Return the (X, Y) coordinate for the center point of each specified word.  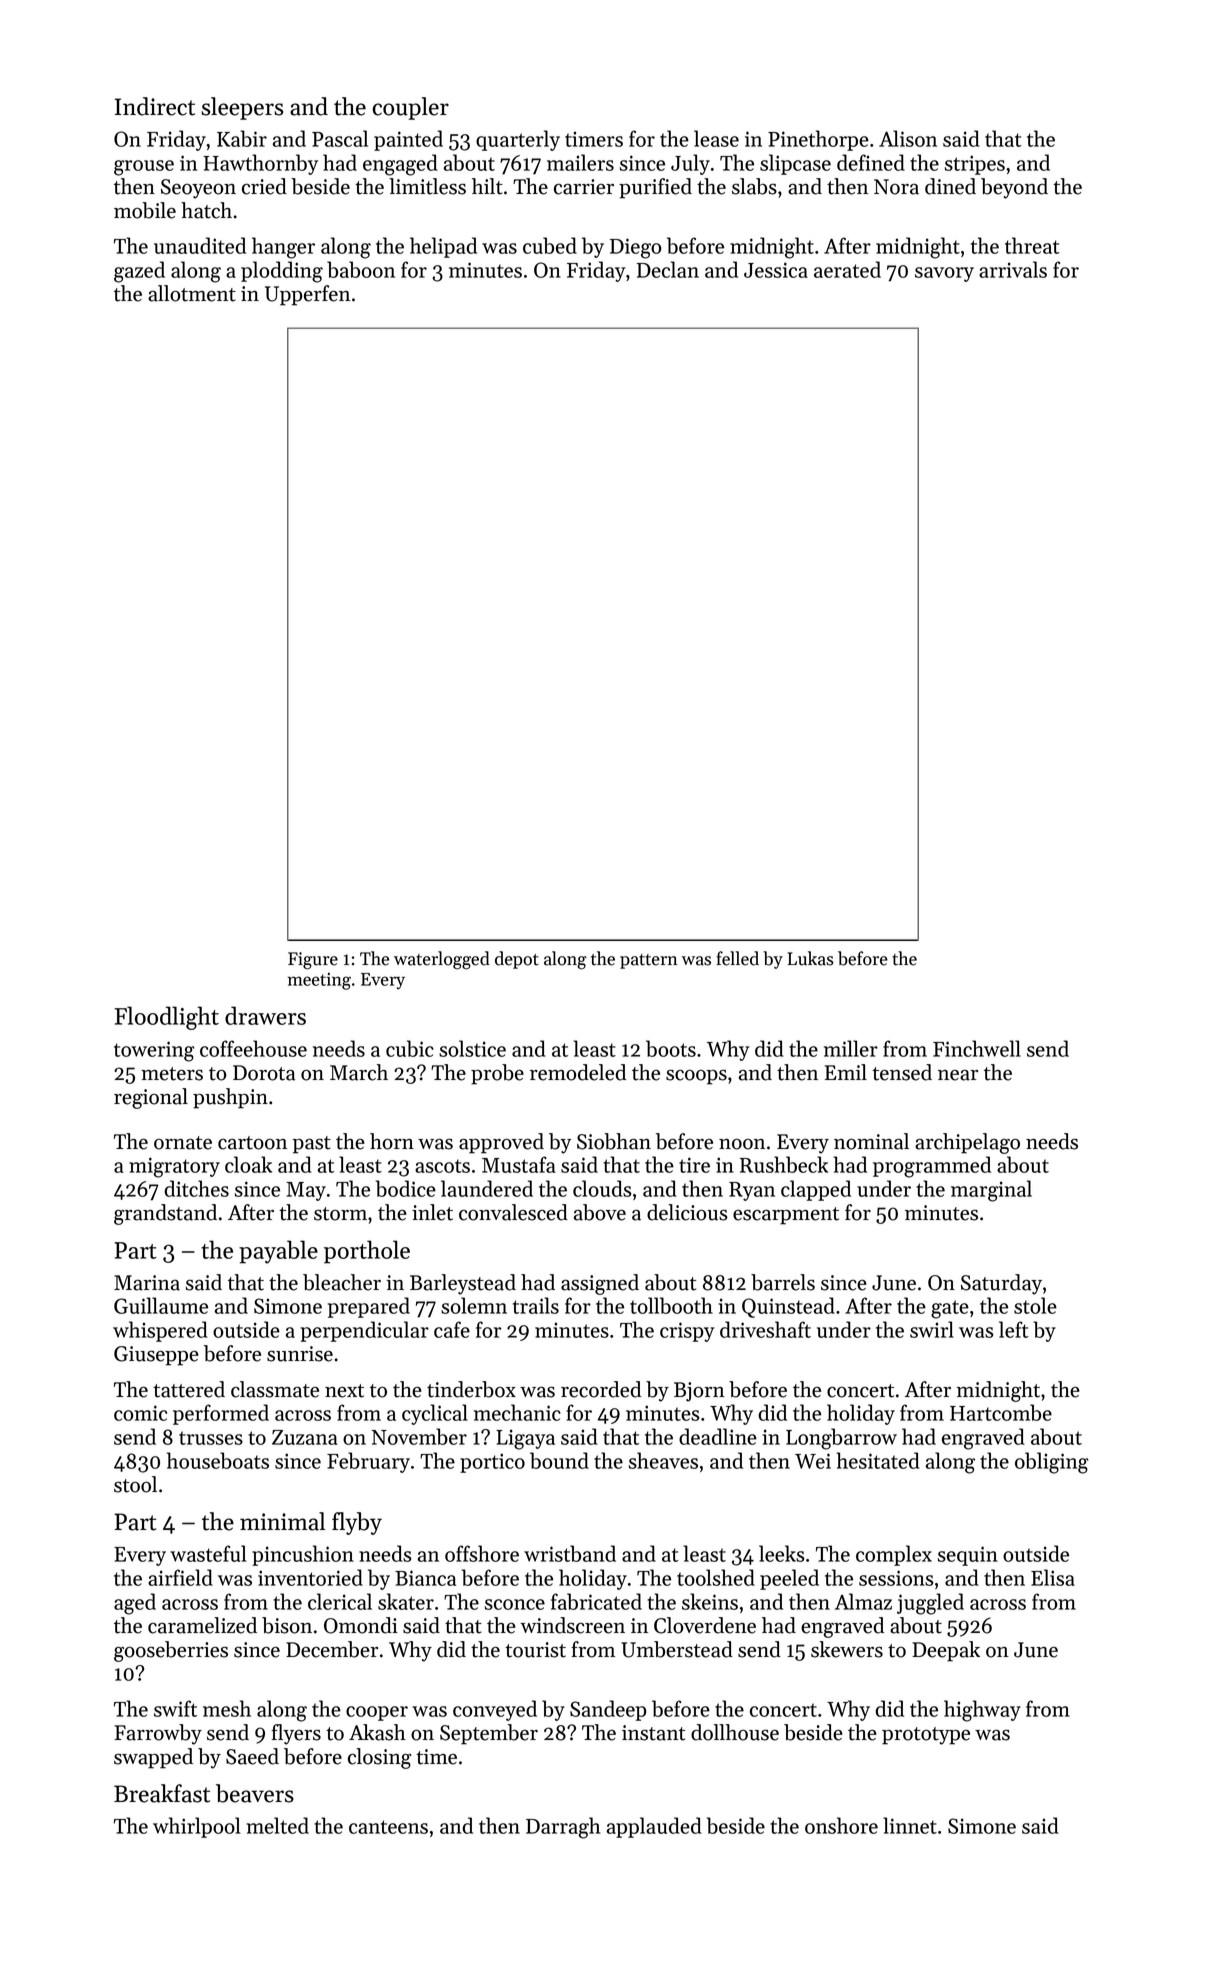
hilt (487, 186)
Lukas (810, 958)
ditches (196, 1188)
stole (1035, 1305)
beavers (255, 1793)
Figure (313, 961)
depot (517, 960)
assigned (600, 1284)
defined (871, 162)
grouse (144, 168)
